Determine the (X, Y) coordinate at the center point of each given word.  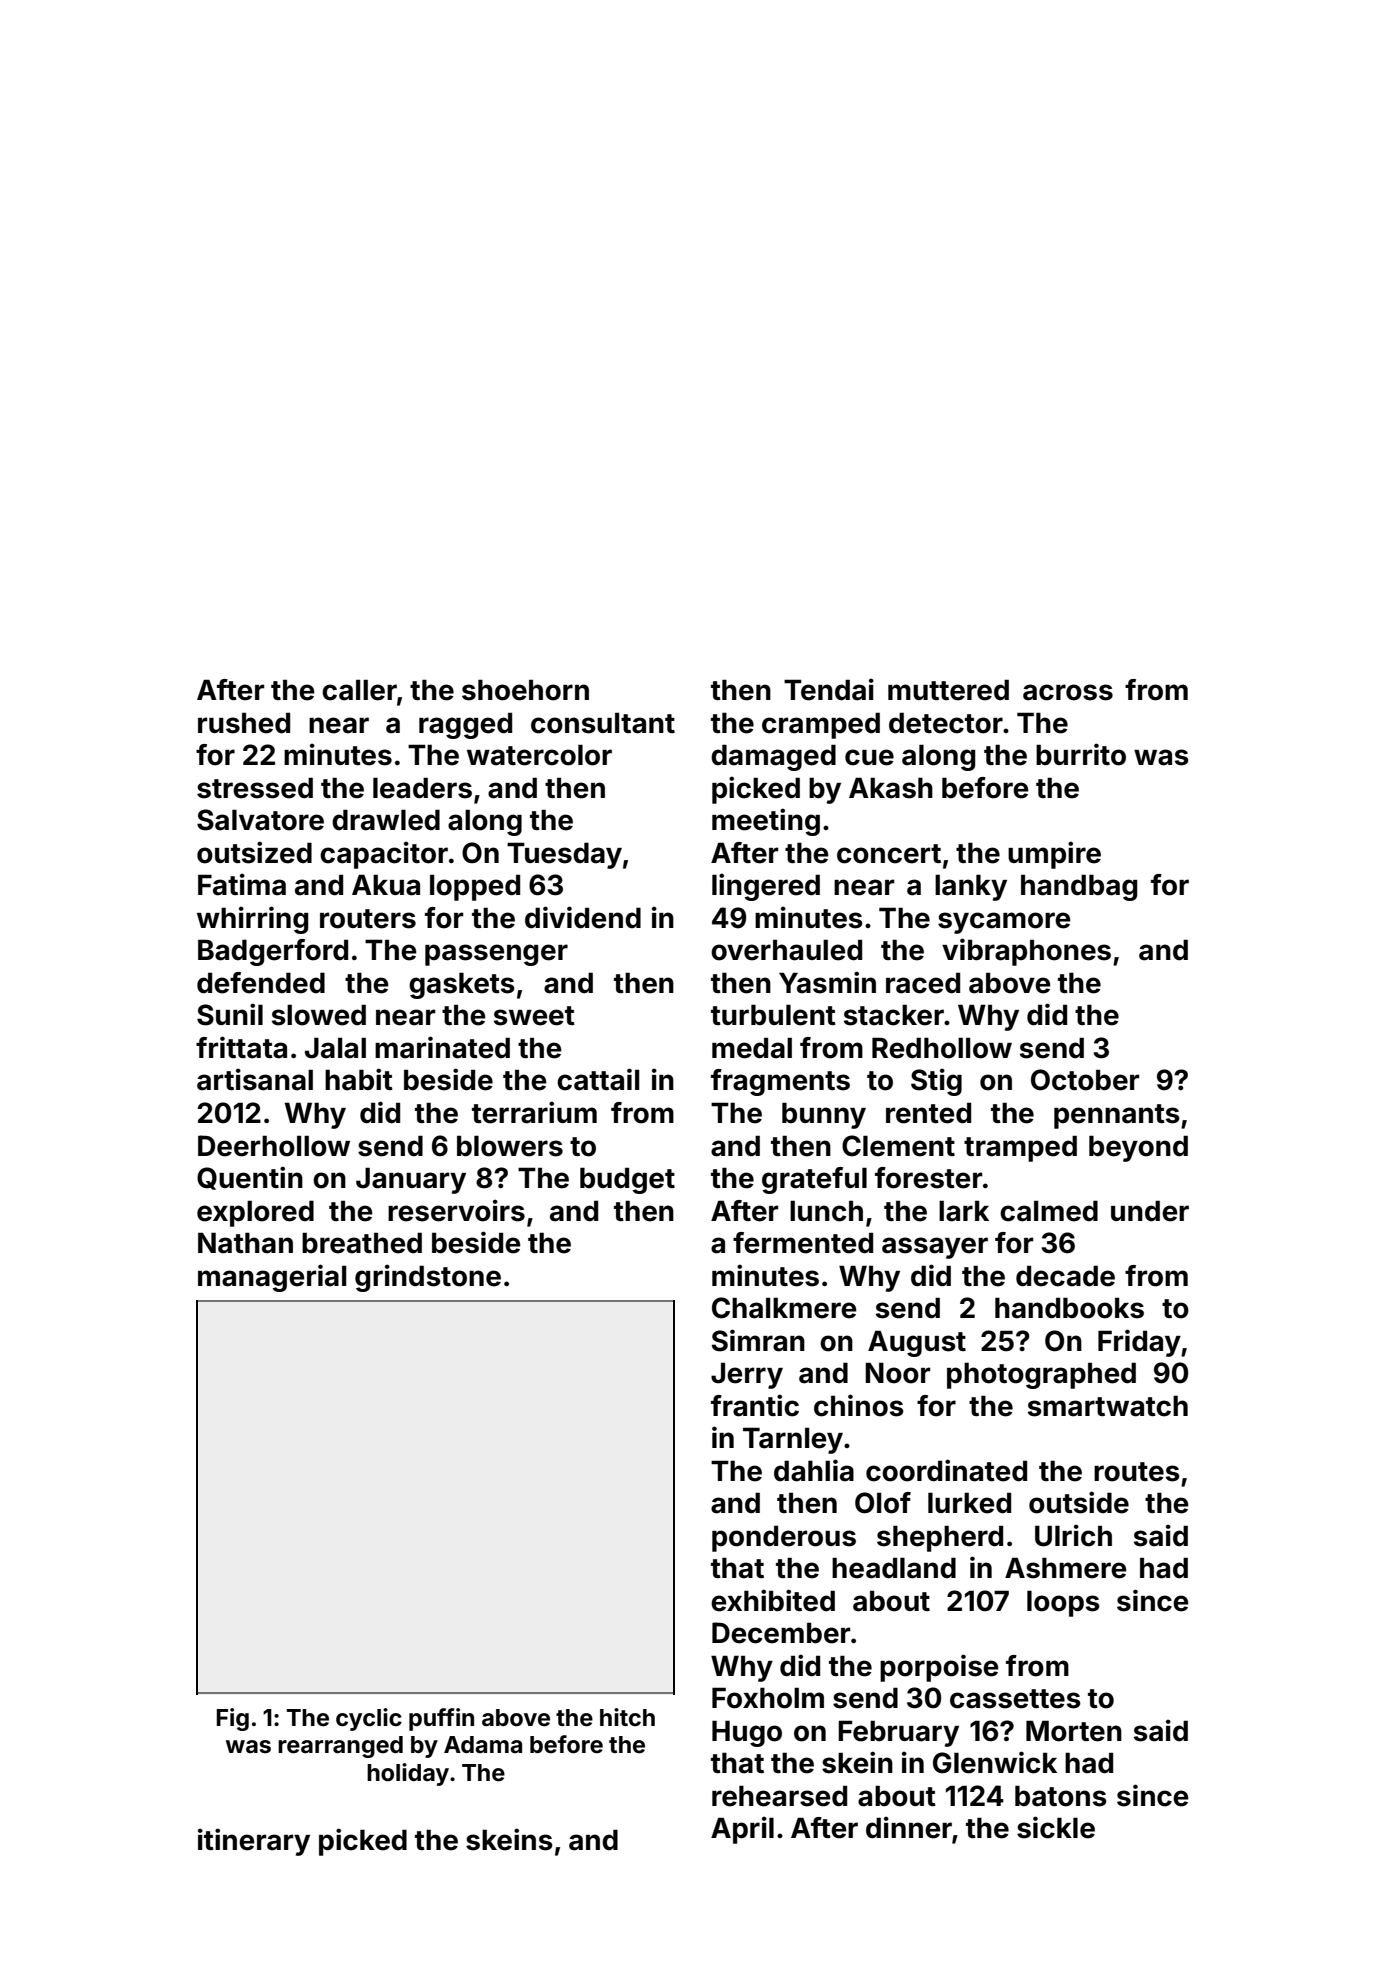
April (742, 1830)
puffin (441, 1719)
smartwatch (1108, 1406)
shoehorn (525, 690)
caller (359, 690)
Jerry (747, 1375)
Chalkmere (784, 1308)
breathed (362, 1243)
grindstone (428, 1278)
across (1068, 692)
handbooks (1069, 1308)
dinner (909, 1827)
